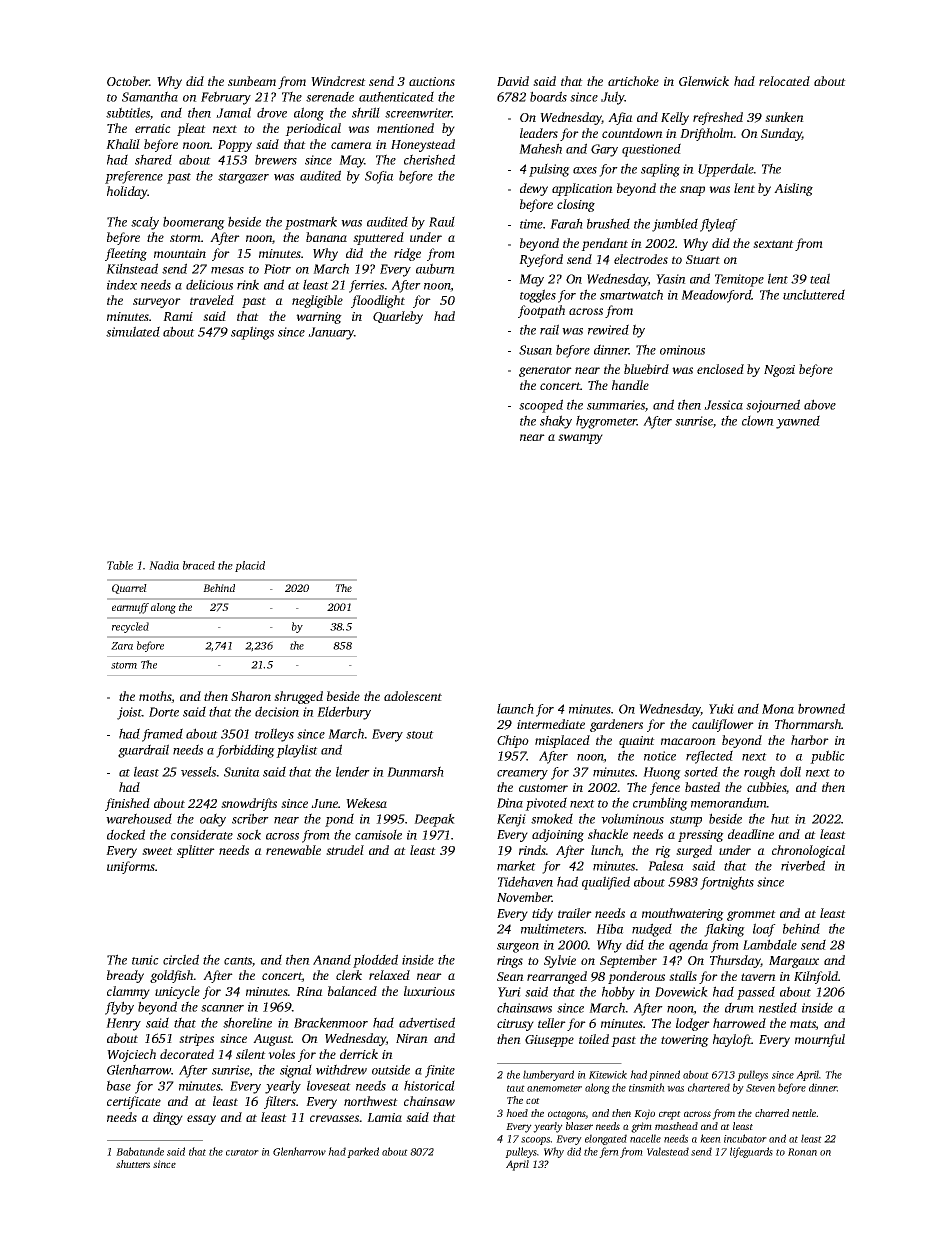  Describe the element at coordinates (252, 81) in the image. I see `sunbeam` at that location.
